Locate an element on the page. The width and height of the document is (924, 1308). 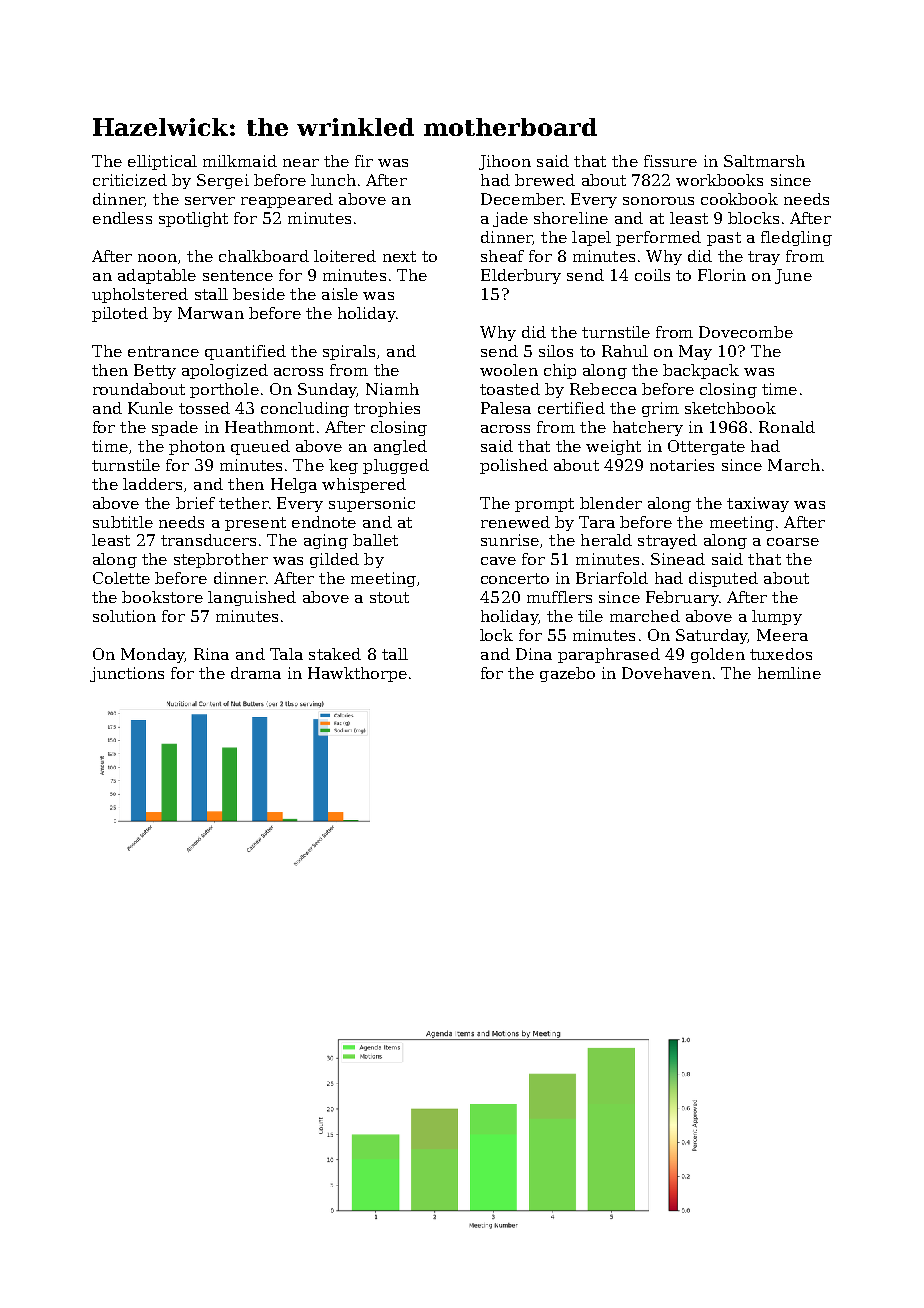
Dovehaven is located at coordinates (666, 673).
